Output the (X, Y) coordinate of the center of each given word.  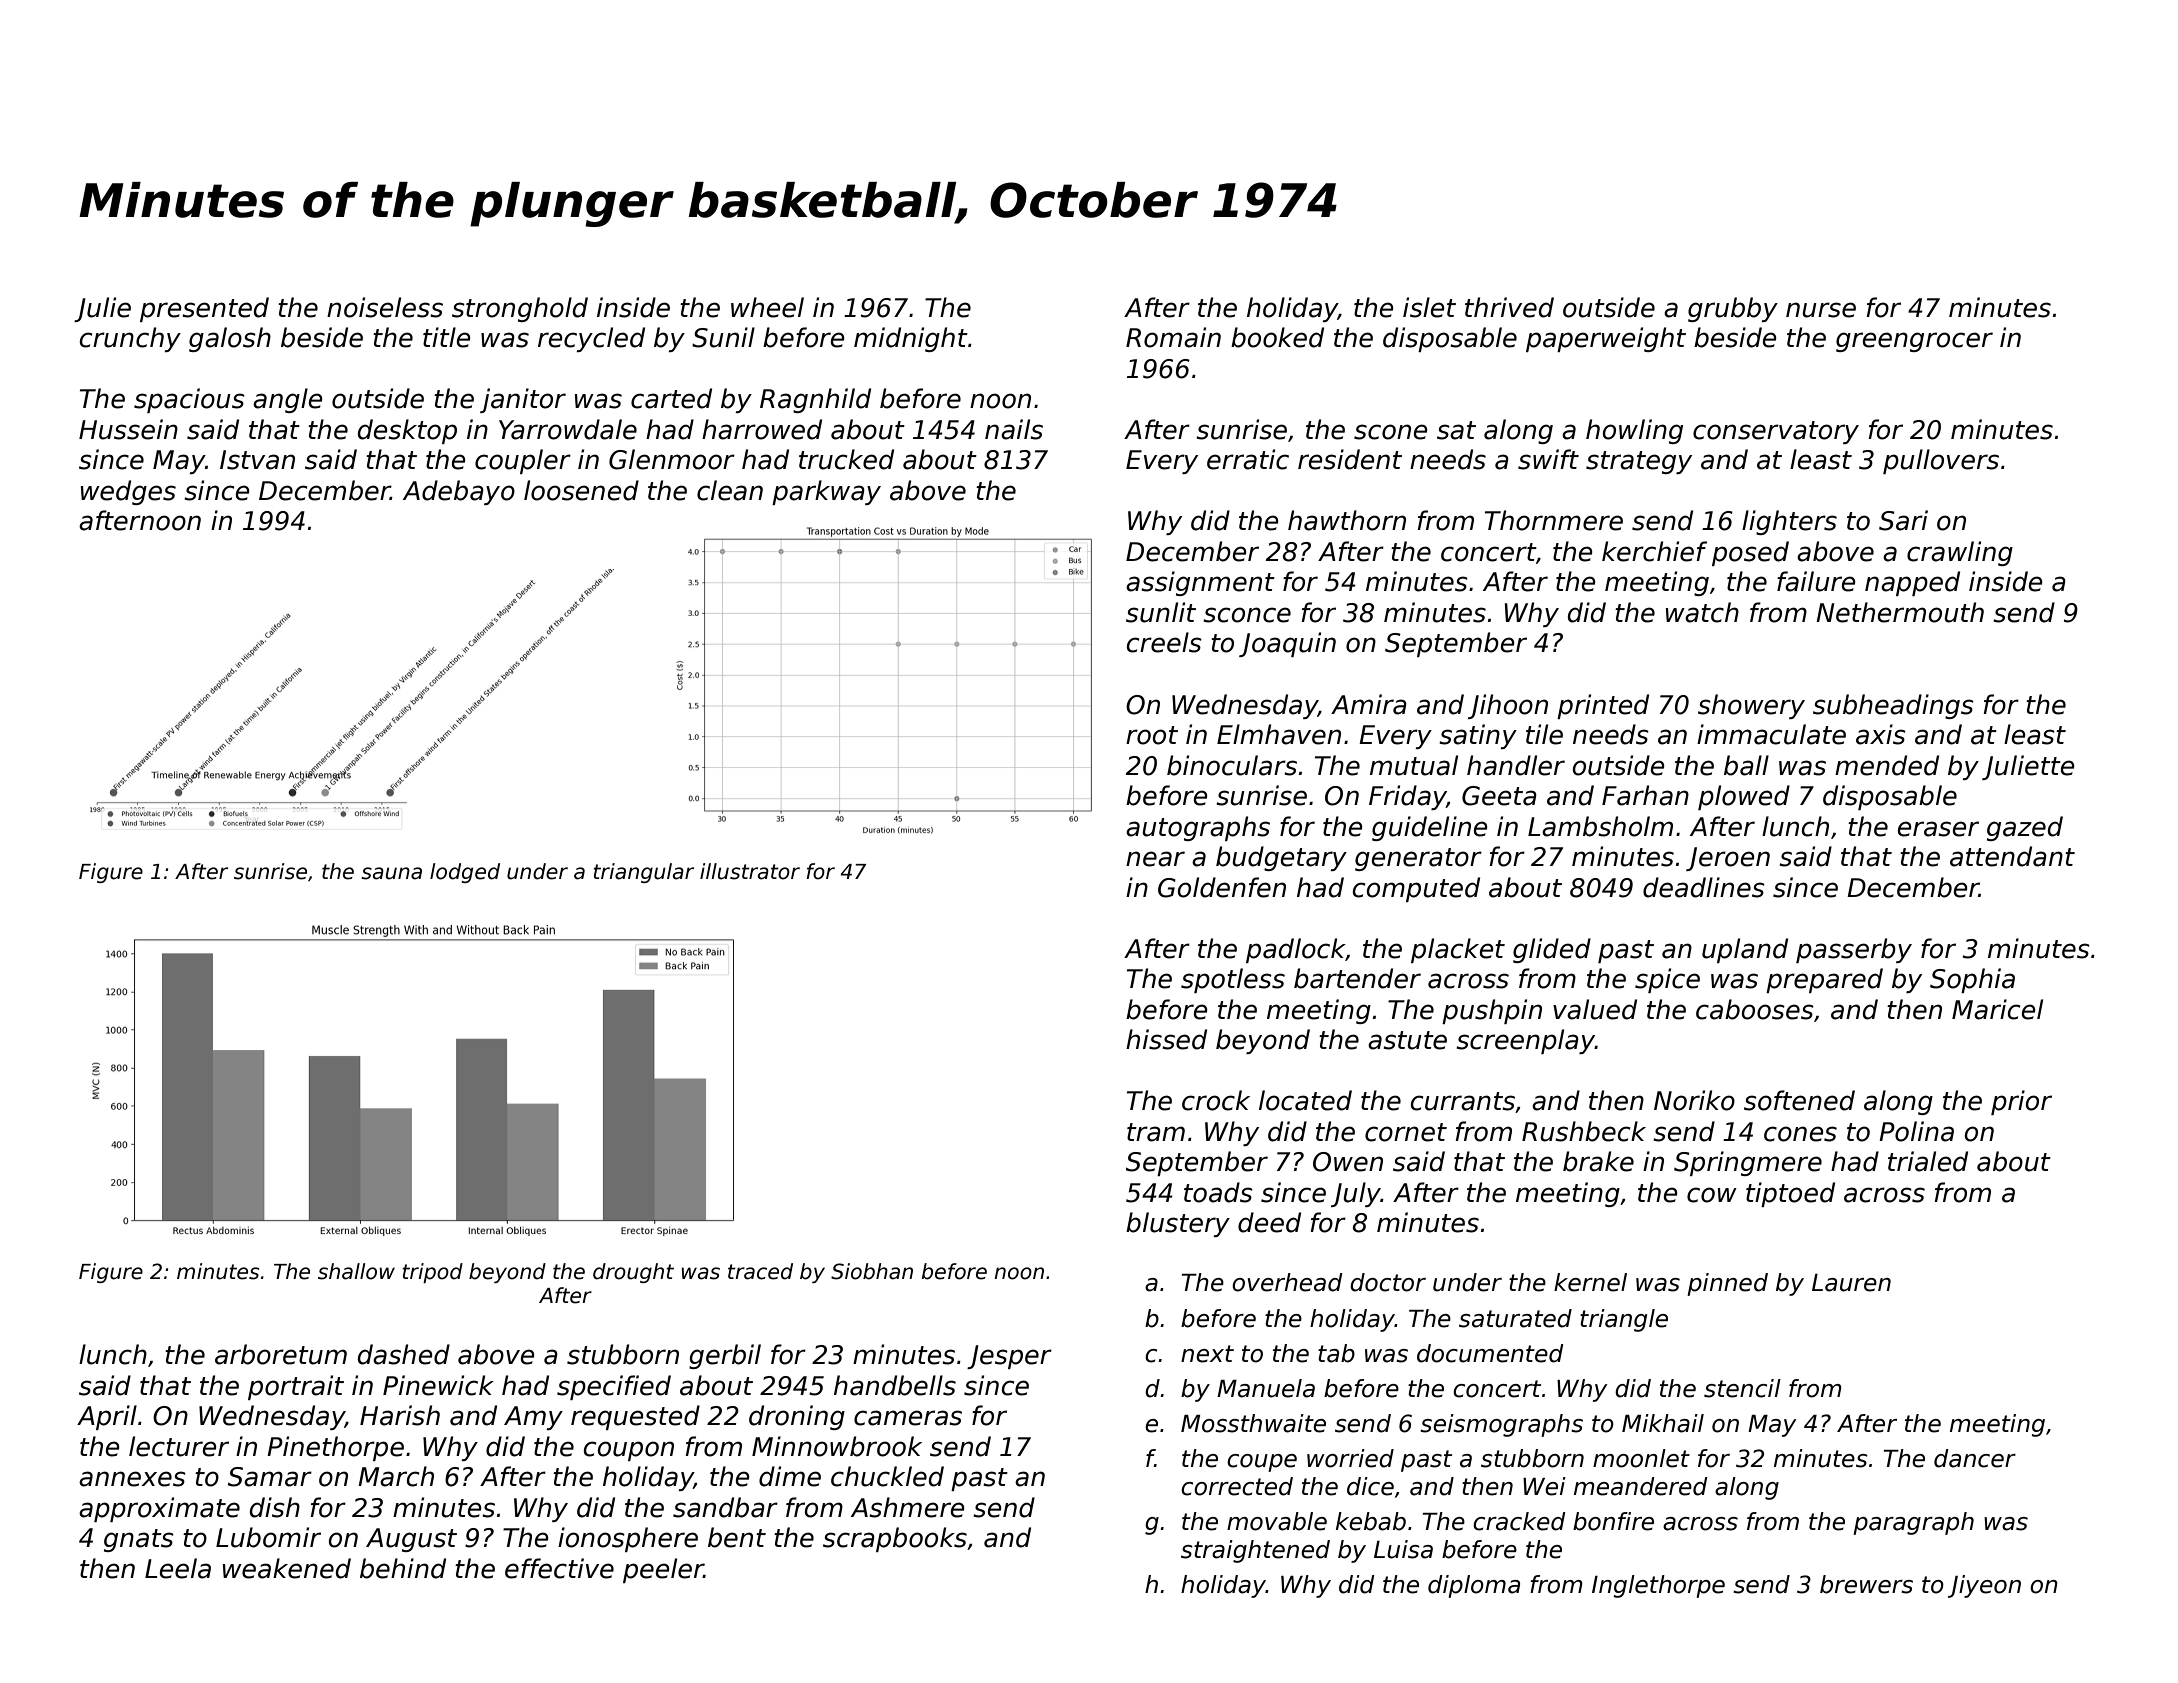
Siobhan (872, 1271)
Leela (178, 1568)
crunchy (130, 339)
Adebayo (459, 492)
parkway (826, 492)
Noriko (1694, 1100)
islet (1429, 307)
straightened (1255, 1551)
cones (1800, 1134)
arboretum (281, 1354)
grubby (1733, 309)
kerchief (1654, 551)
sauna (391, 873)
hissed (1166, 1039)
